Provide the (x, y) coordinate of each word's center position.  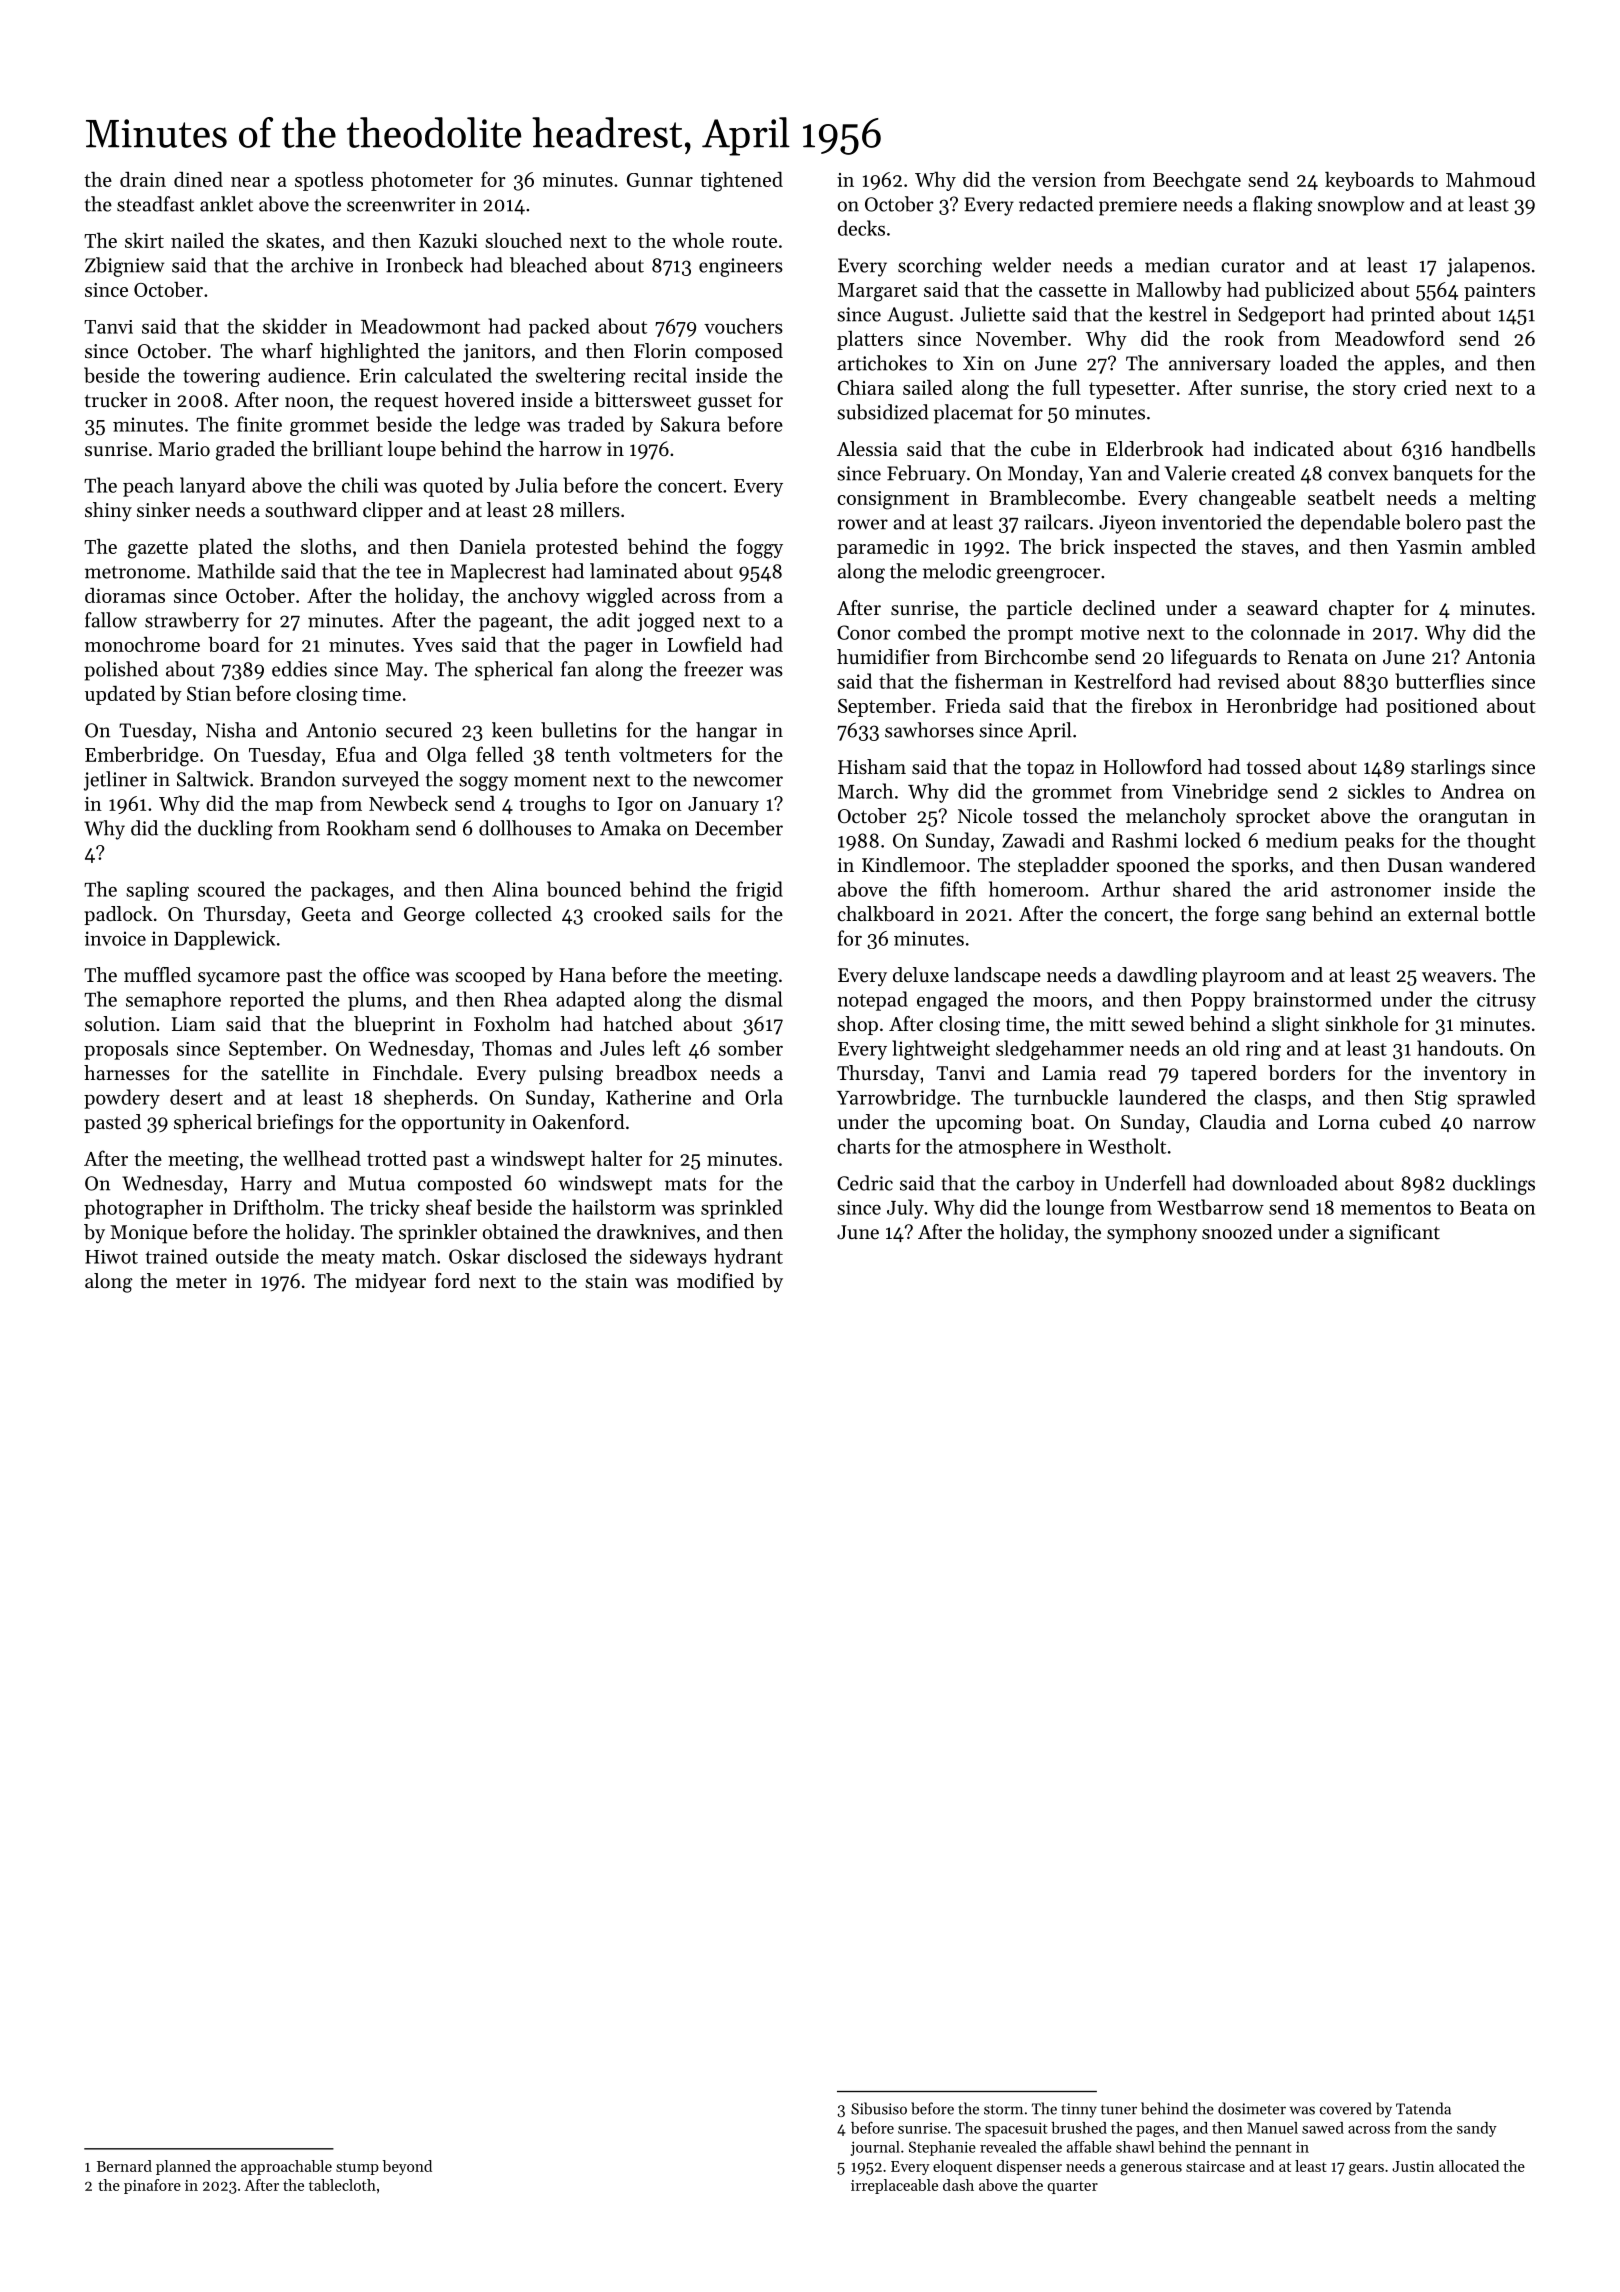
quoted (453, 487)
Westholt (1127, 1146)
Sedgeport (1281, 316)
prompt (1040, 635)
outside (247, 1256)
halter (616, 1158)
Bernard (124, 2166)
